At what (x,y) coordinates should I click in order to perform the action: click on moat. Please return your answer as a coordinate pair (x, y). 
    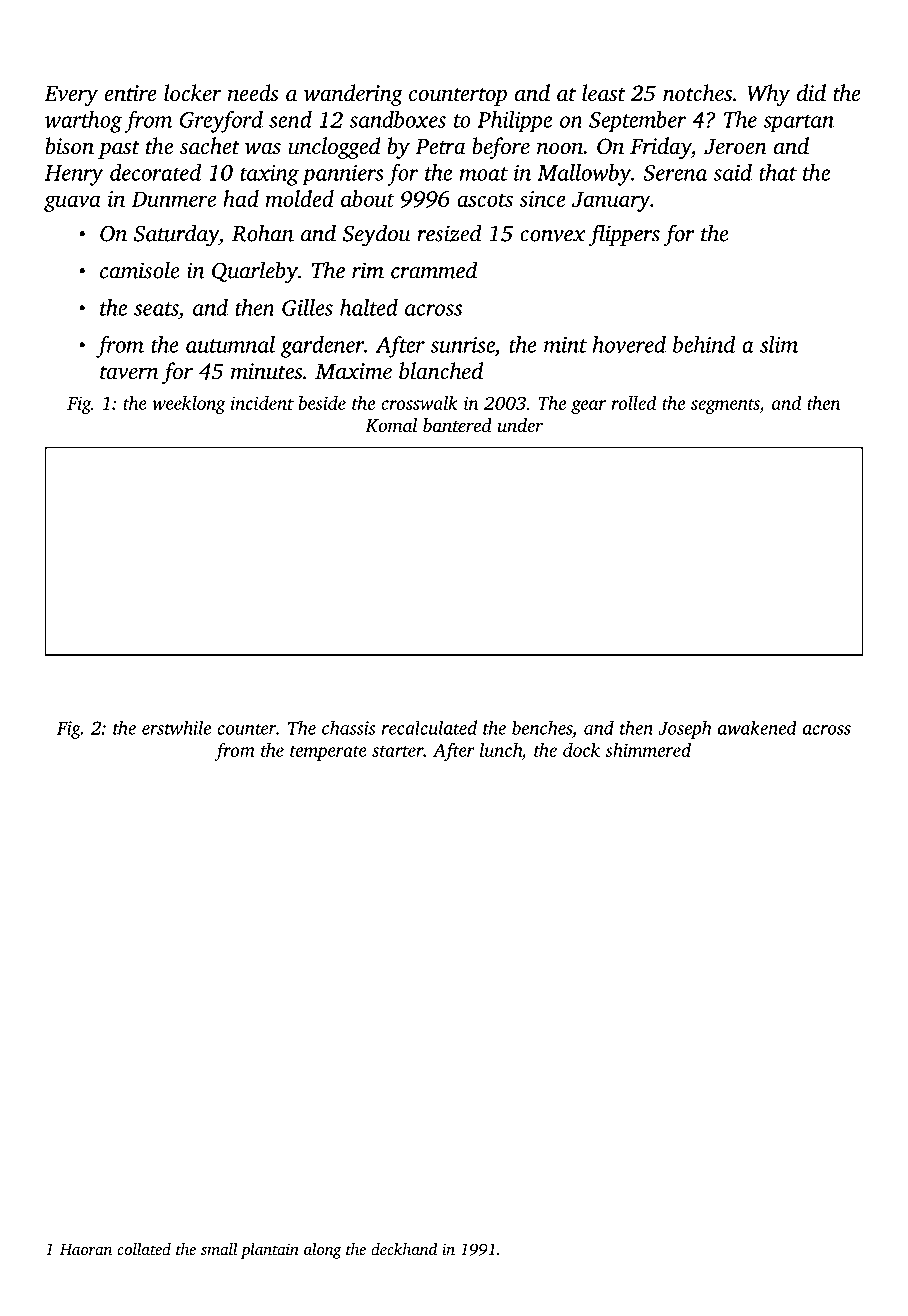
    Looking at the image, I should click on (484, 174).
